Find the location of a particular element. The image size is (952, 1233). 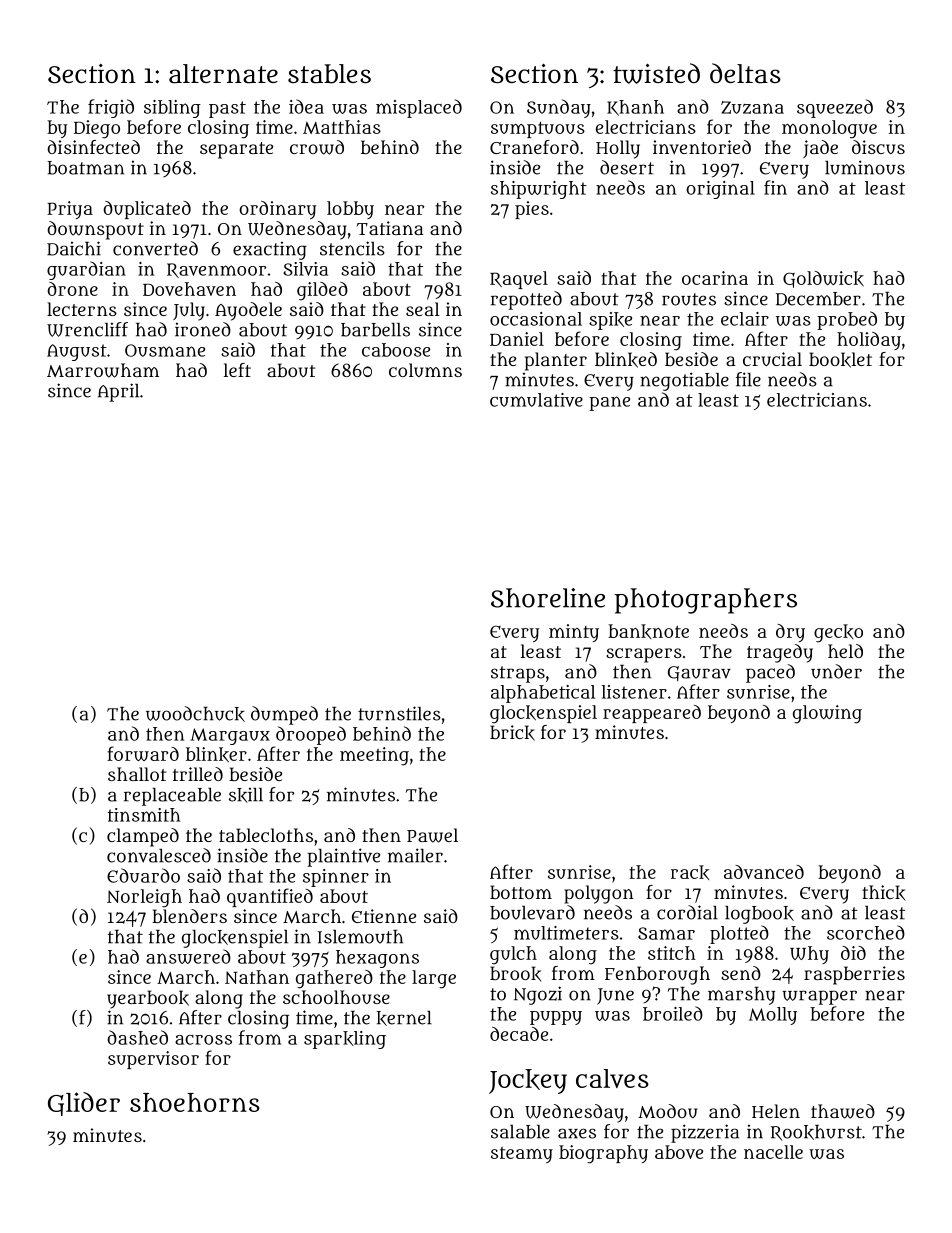

pies is located at coordinates (532, 210).
